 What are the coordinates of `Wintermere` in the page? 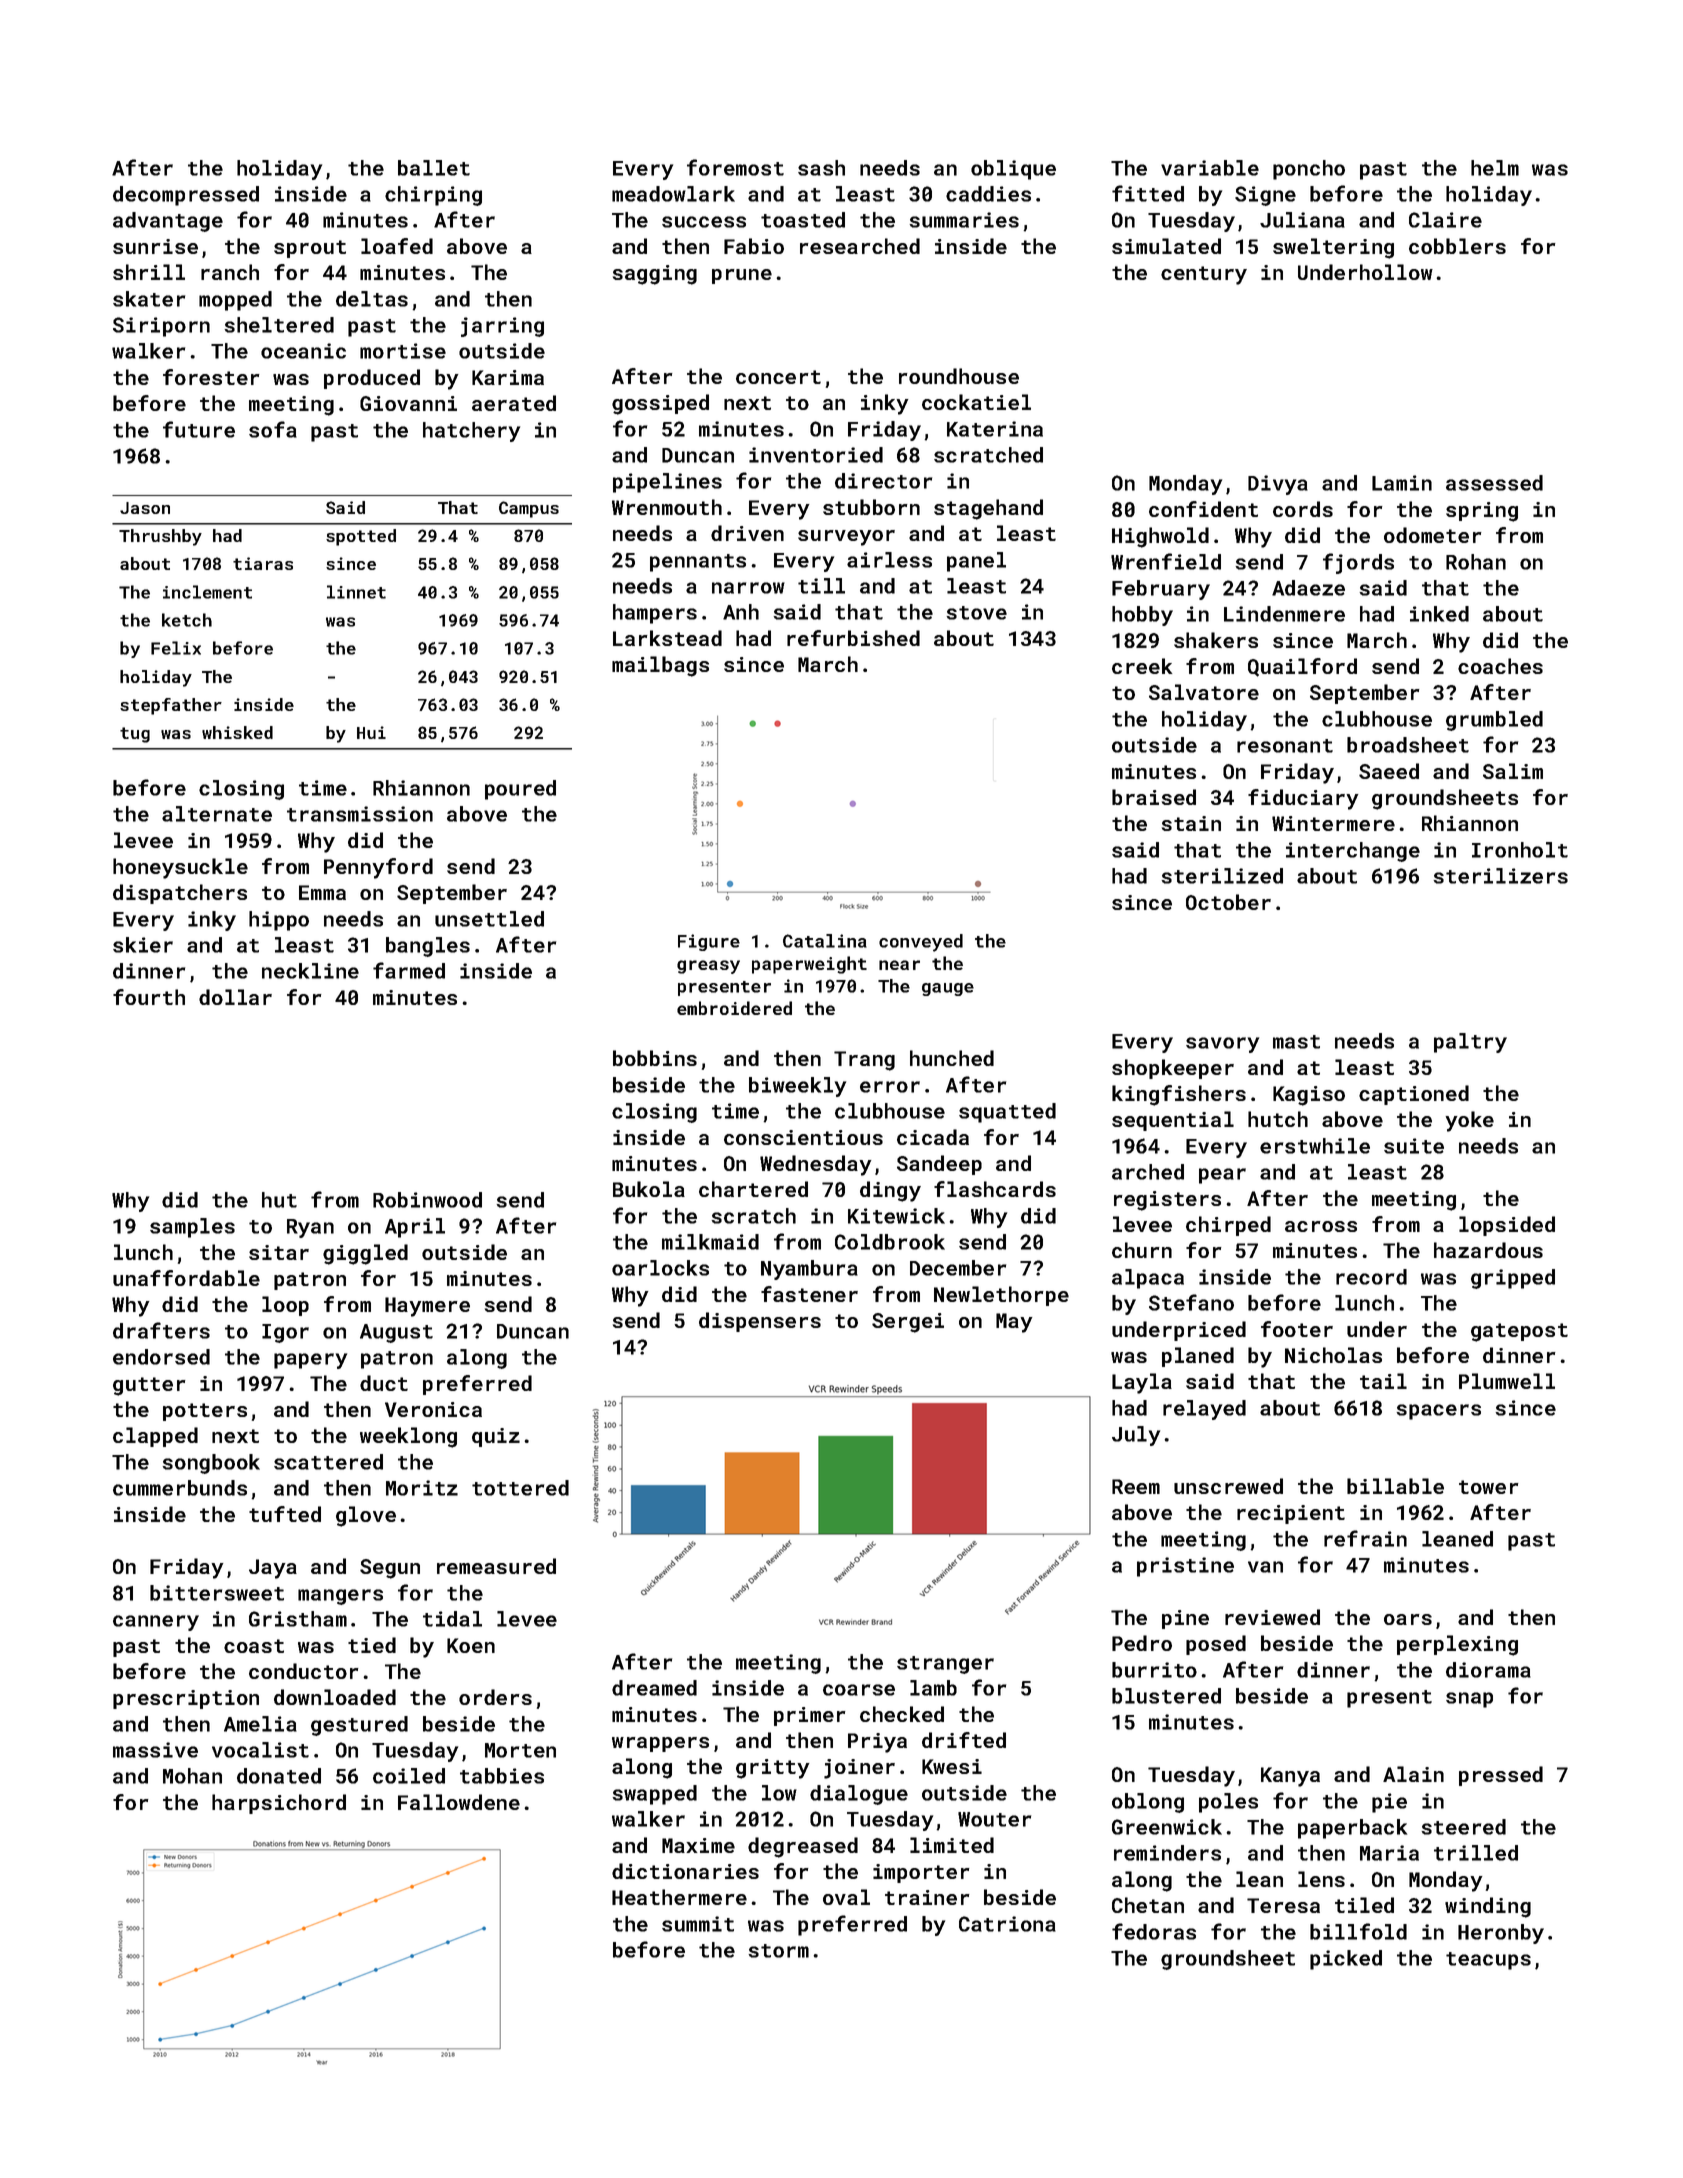 It's located at (1333, 823).
